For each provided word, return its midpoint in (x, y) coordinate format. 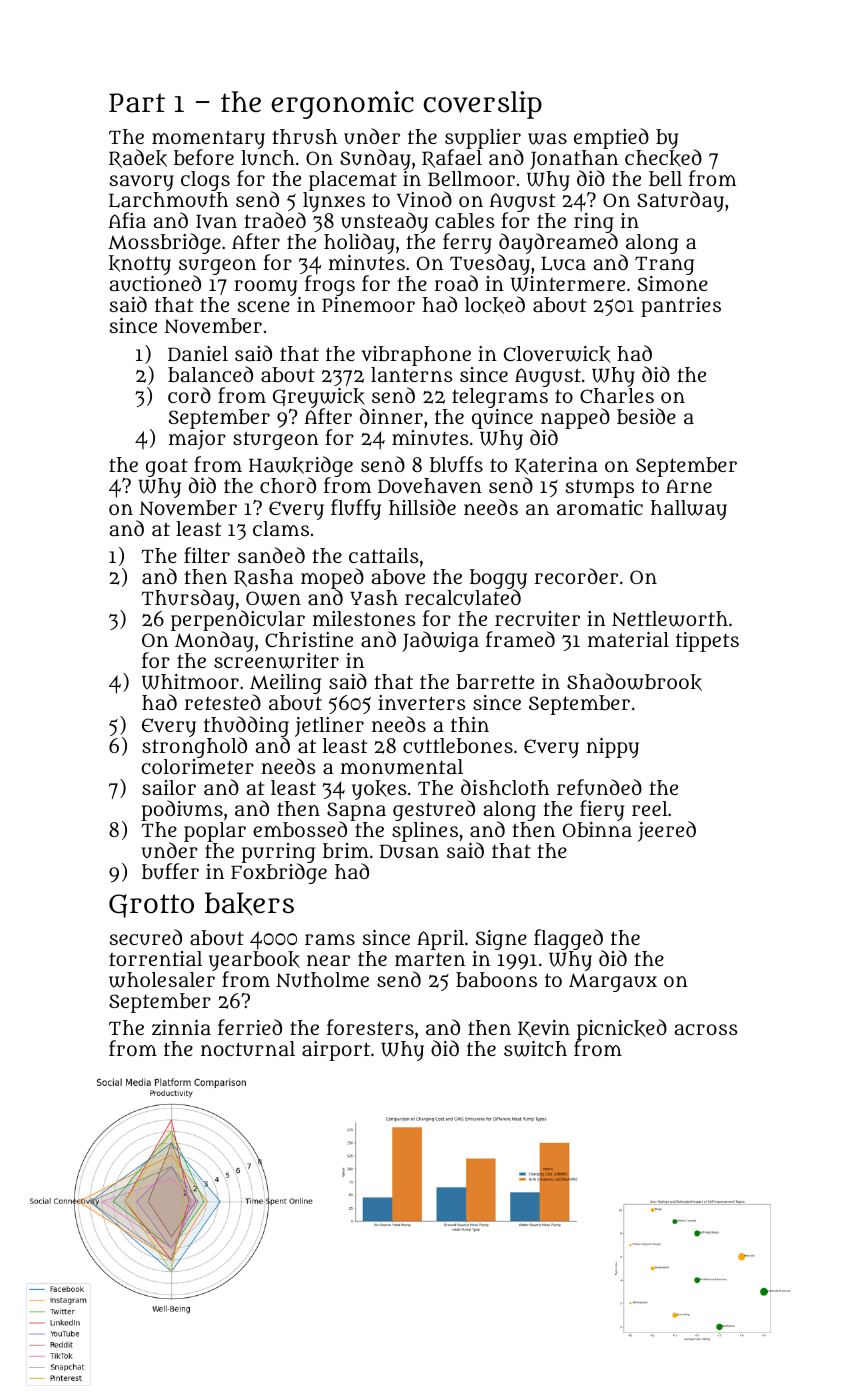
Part (137, 103)
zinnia (181, 1028)
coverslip (483, 105)
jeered (667, 831)
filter (207, 555)
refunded (599, 787)
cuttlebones (458, 745)
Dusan (409, 851)
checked (663, 158)
